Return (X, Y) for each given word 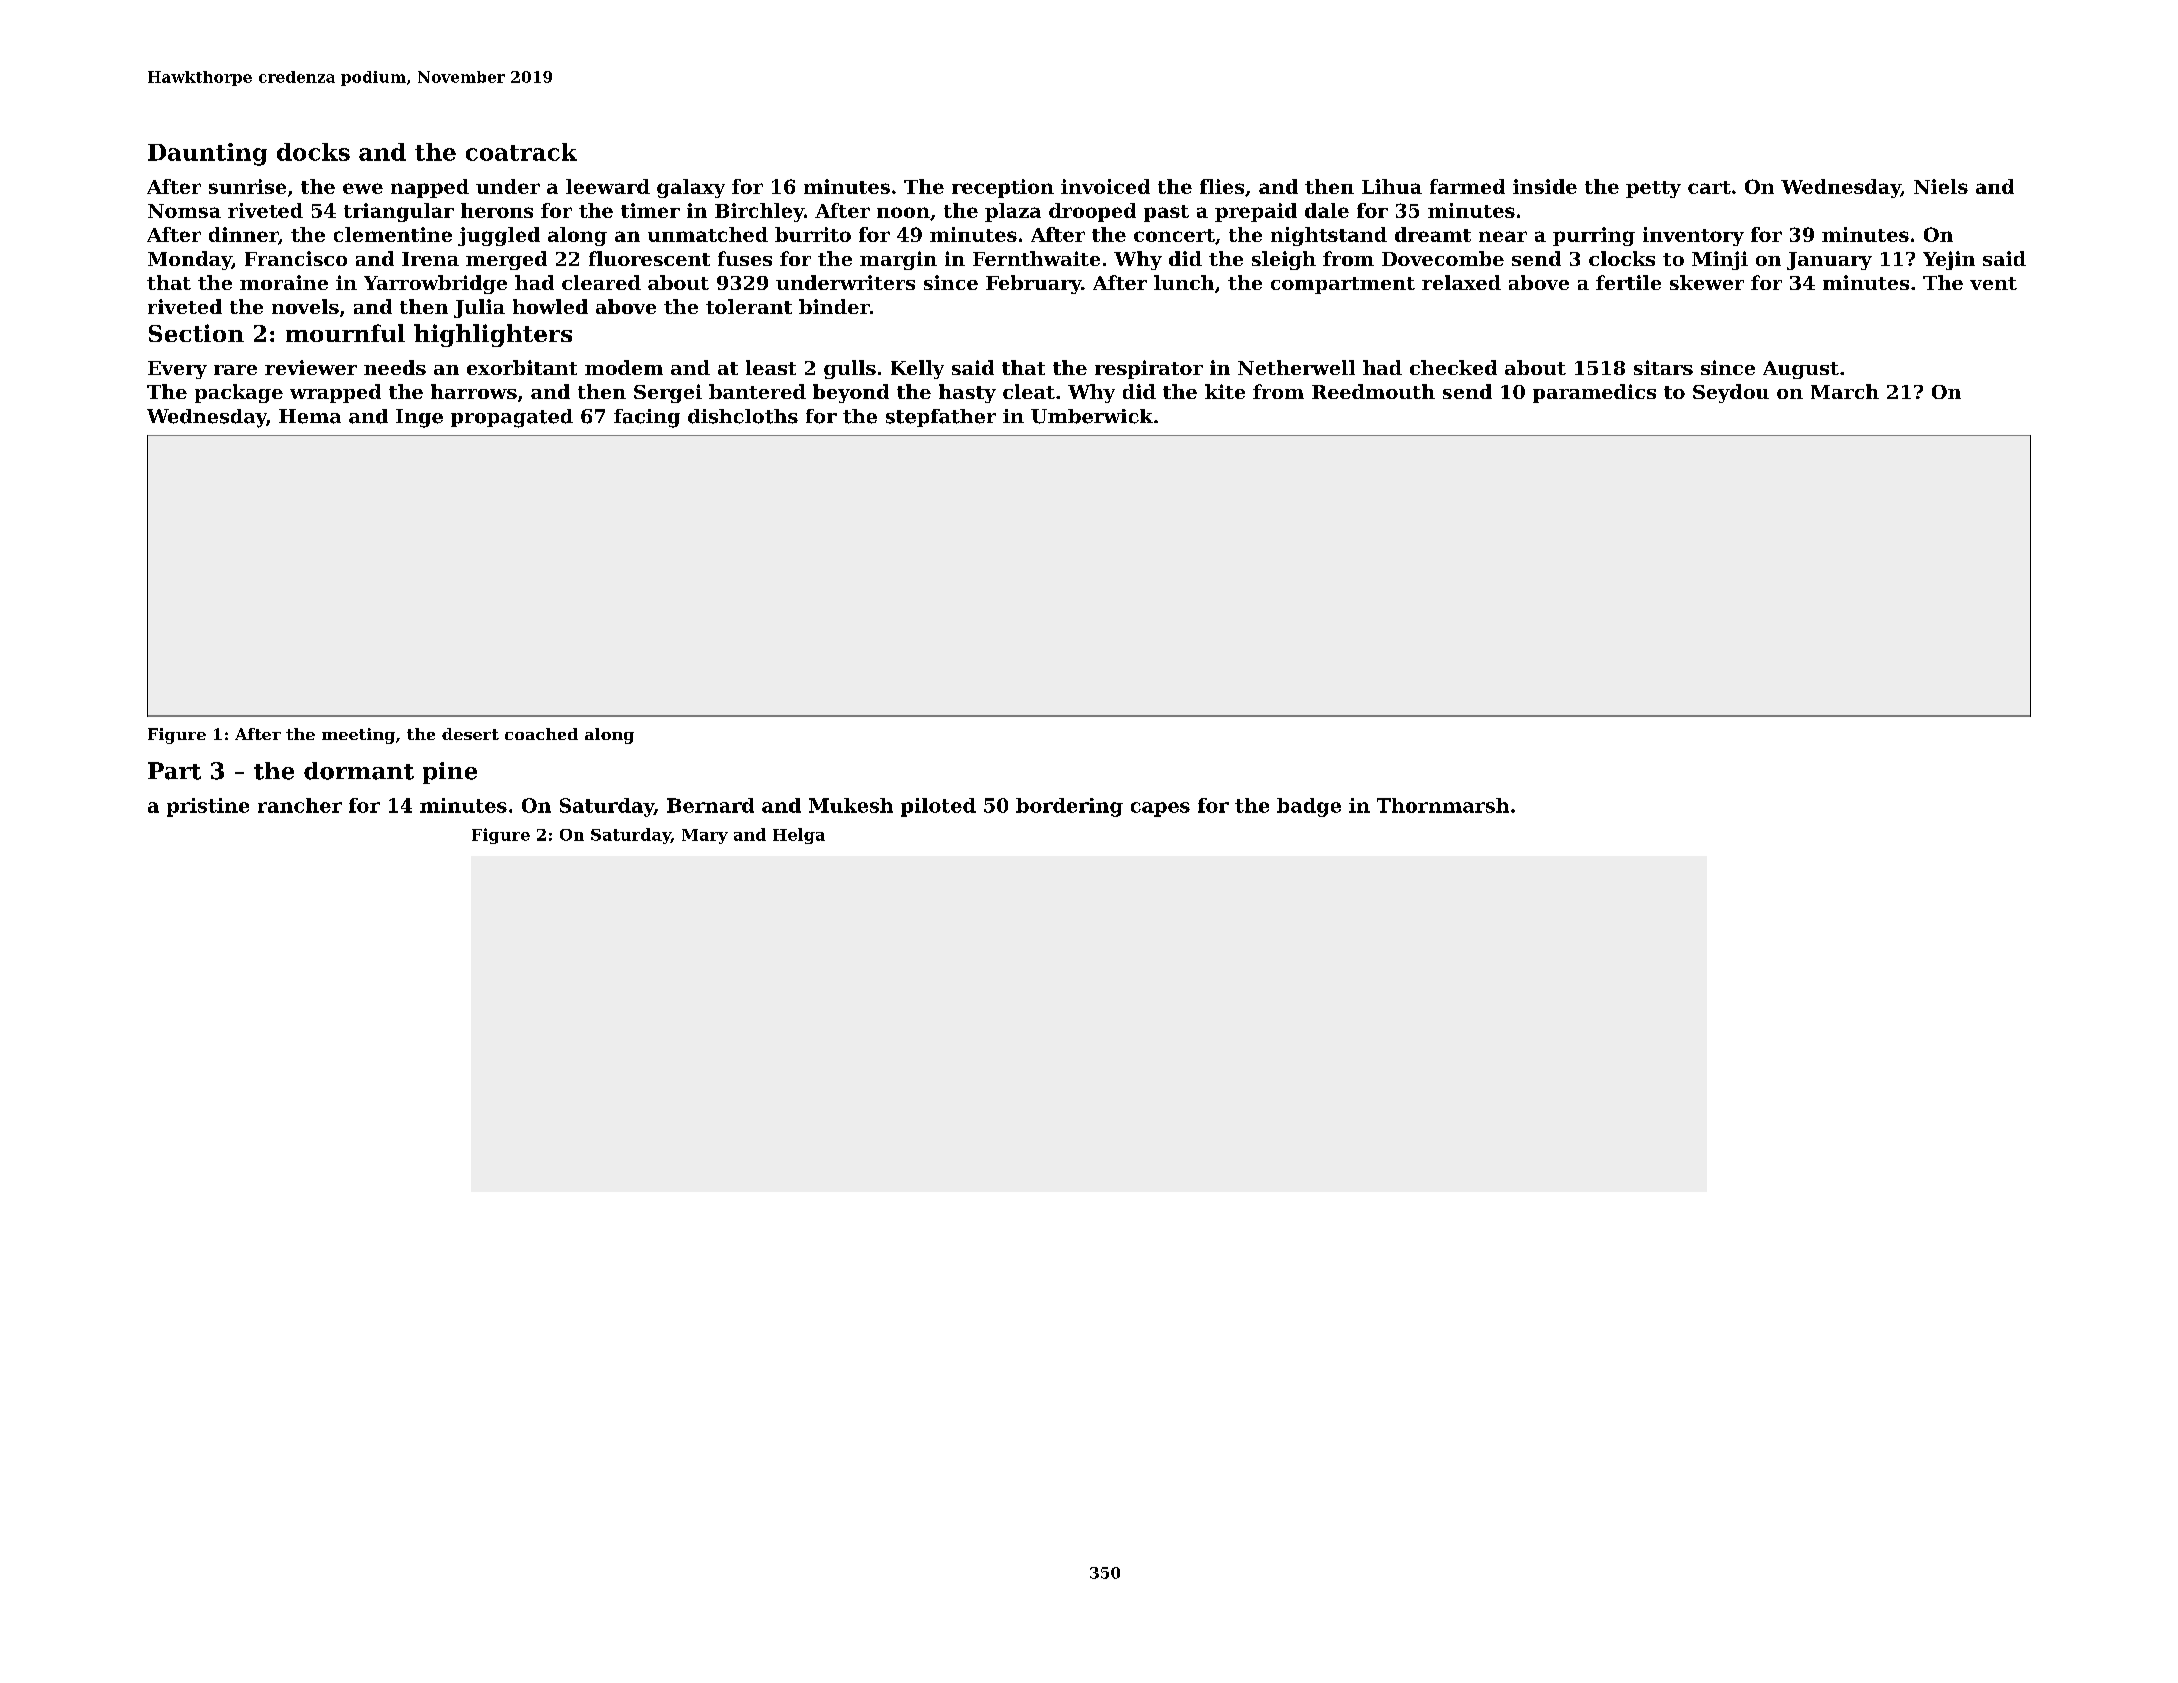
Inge (419, 418)
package (239, 393)
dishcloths (743, 416)
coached (541, 734)
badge (1309, 807)
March (1845, 391)
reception (1003, 188)
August (1801, 370)
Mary (705, 836)
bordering (1069, 807)
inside (1545, 186)
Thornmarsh (1443, 805)
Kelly (917, 369)
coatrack (521, 152)
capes (1160, 809)
